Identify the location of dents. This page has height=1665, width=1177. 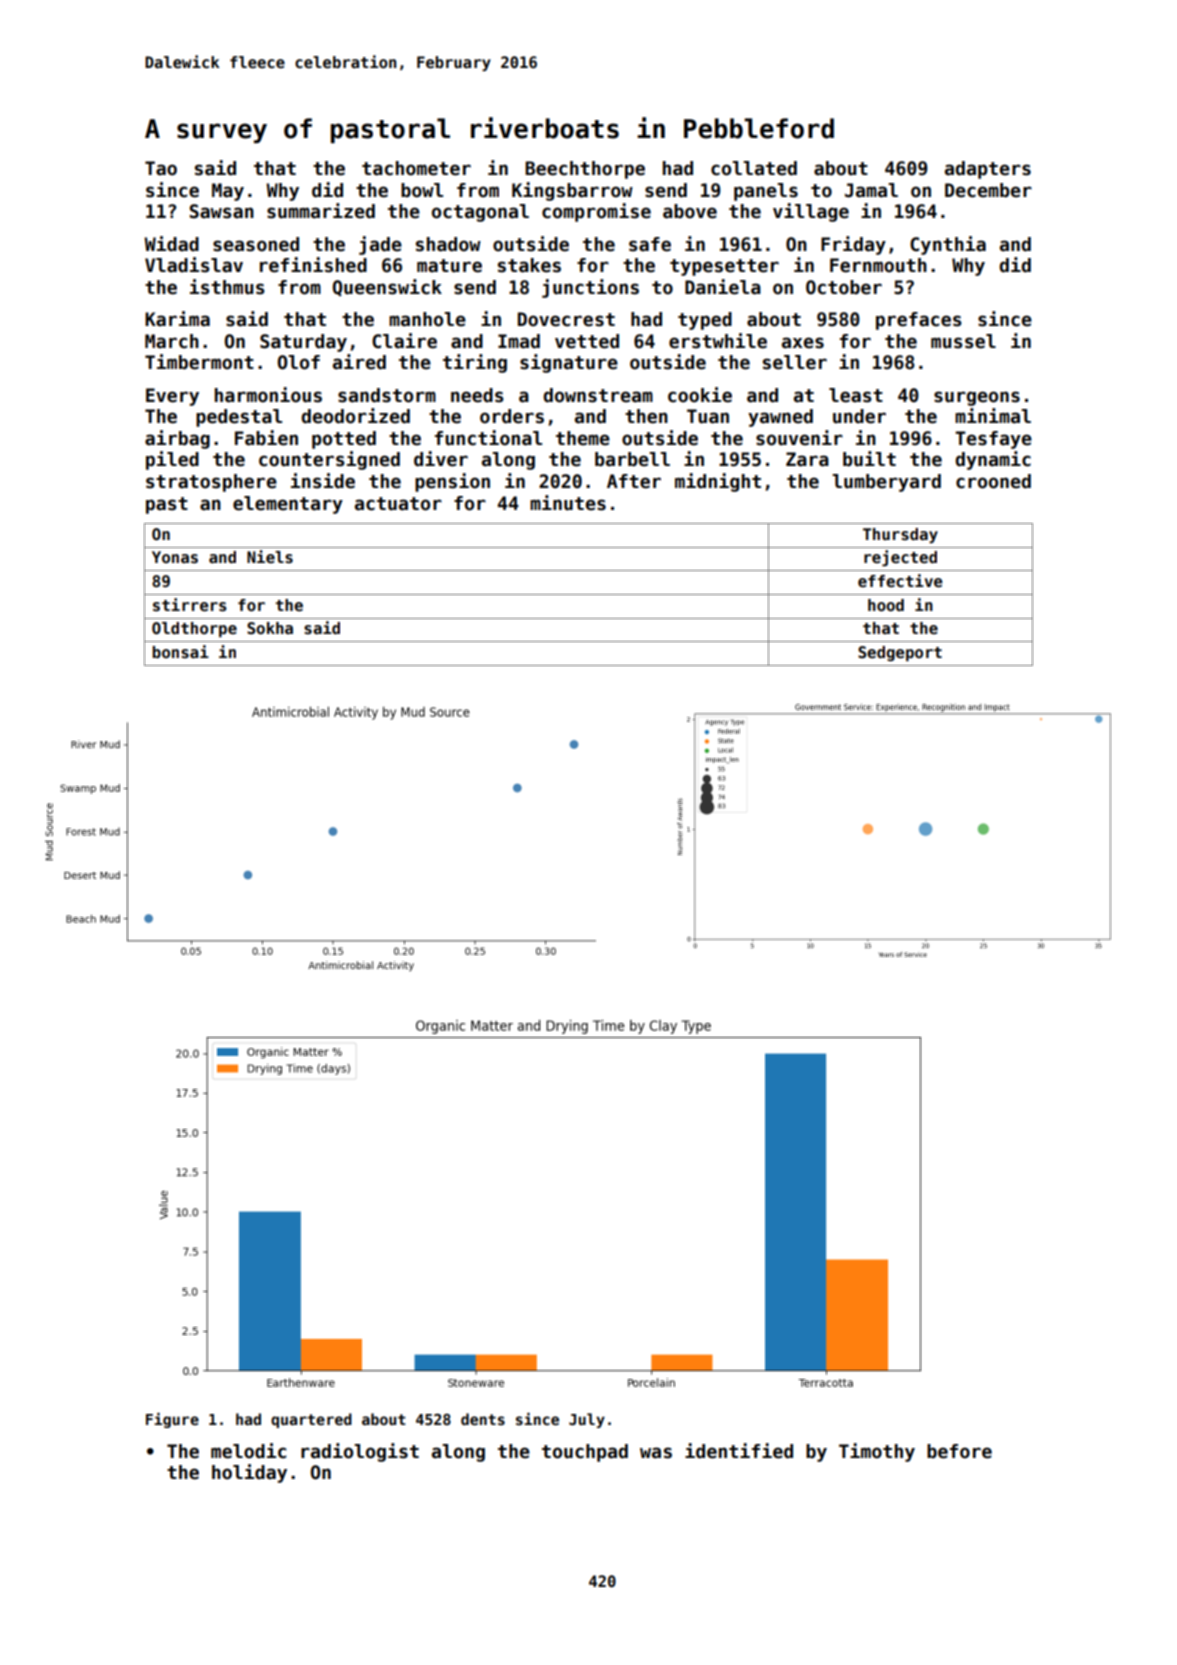
(483, 1419).
